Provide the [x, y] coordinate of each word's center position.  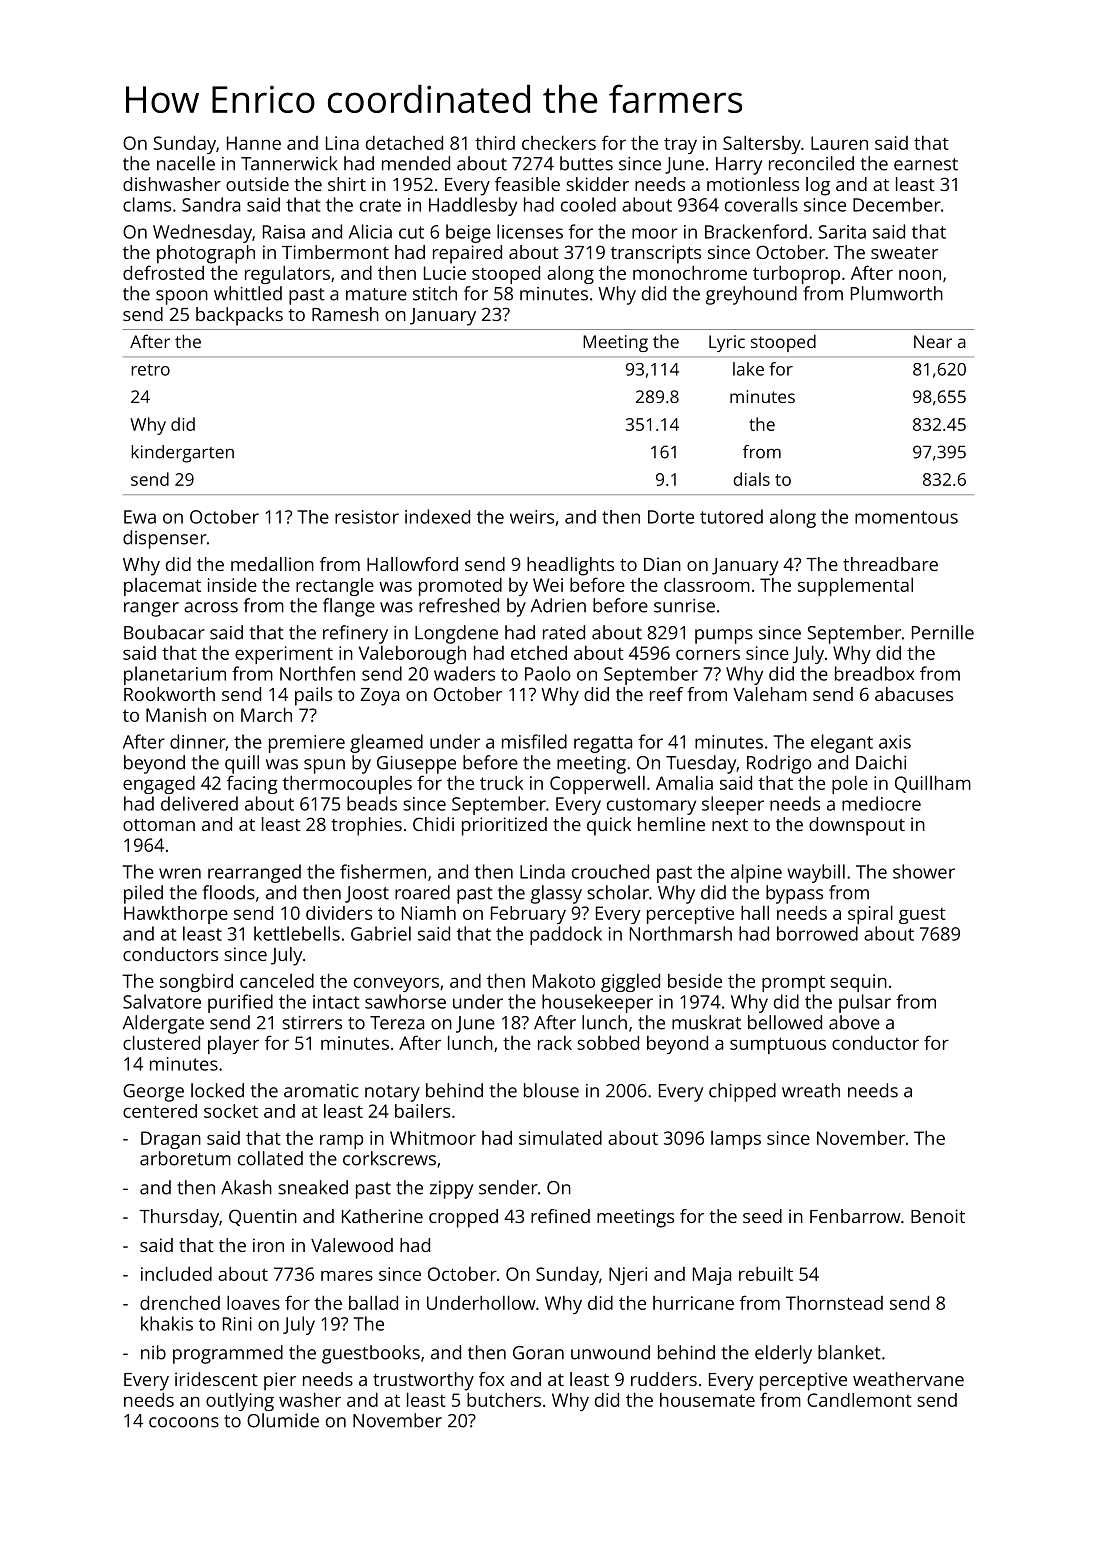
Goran [538, 1353]
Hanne [254, 143]
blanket [849, 1352]
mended [416, 163]
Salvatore [162, 1001]
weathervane [908, 1379]
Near [933, 341]
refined [560, 1216]
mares [347, 1276]
